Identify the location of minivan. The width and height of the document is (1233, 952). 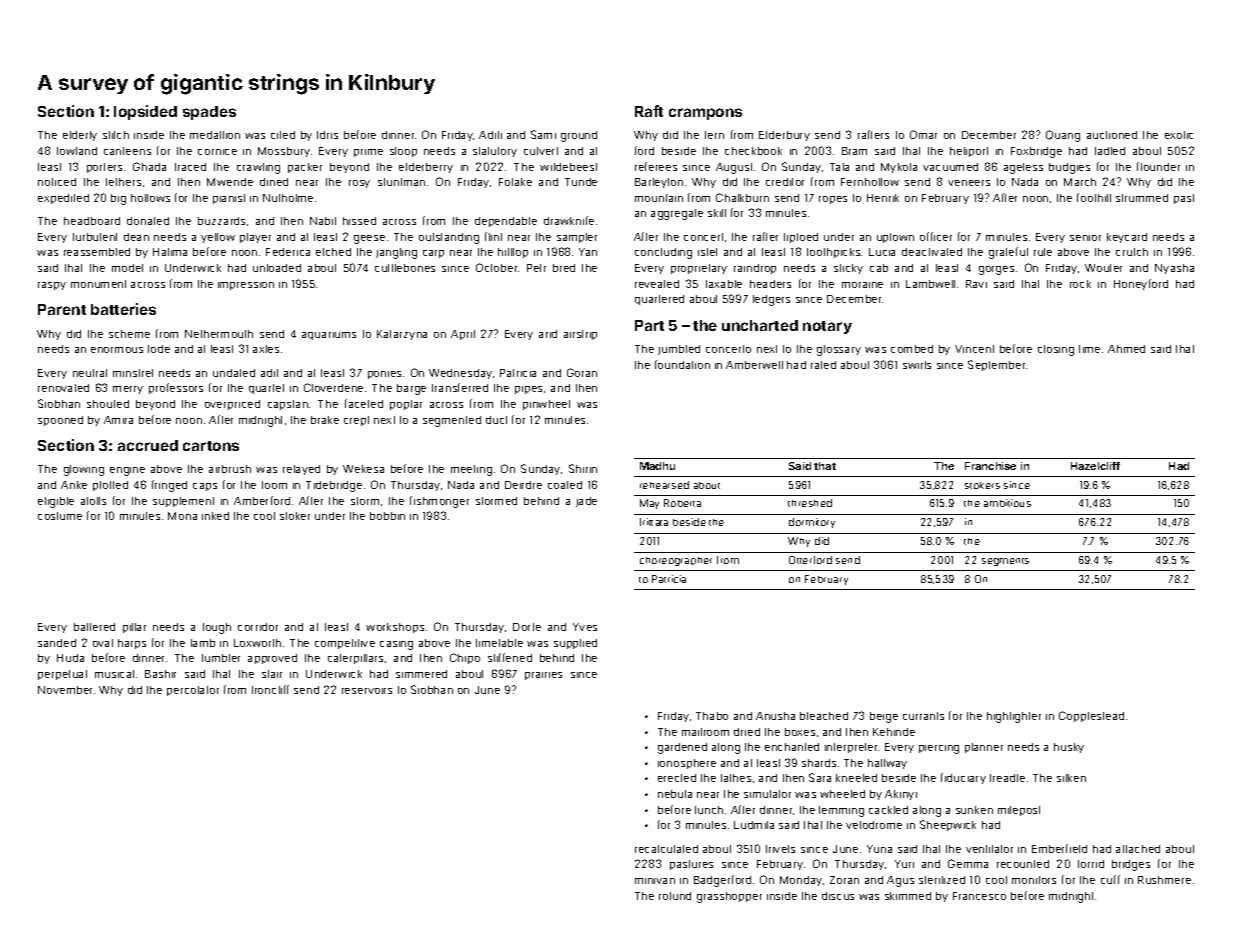
(655, 881).
